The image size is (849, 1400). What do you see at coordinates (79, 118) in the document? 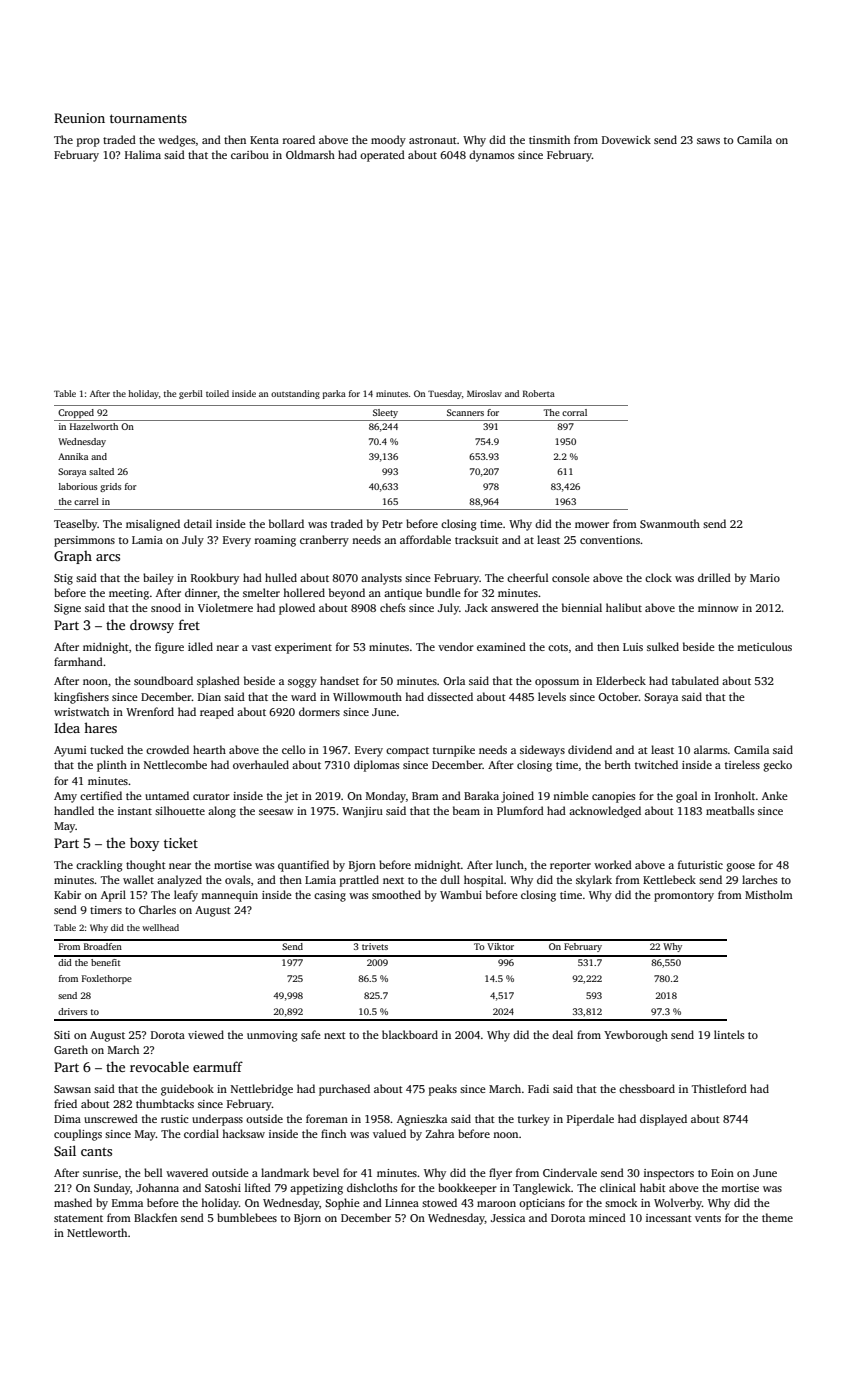
I see `Reunion` at bounding box center [79, 118].
